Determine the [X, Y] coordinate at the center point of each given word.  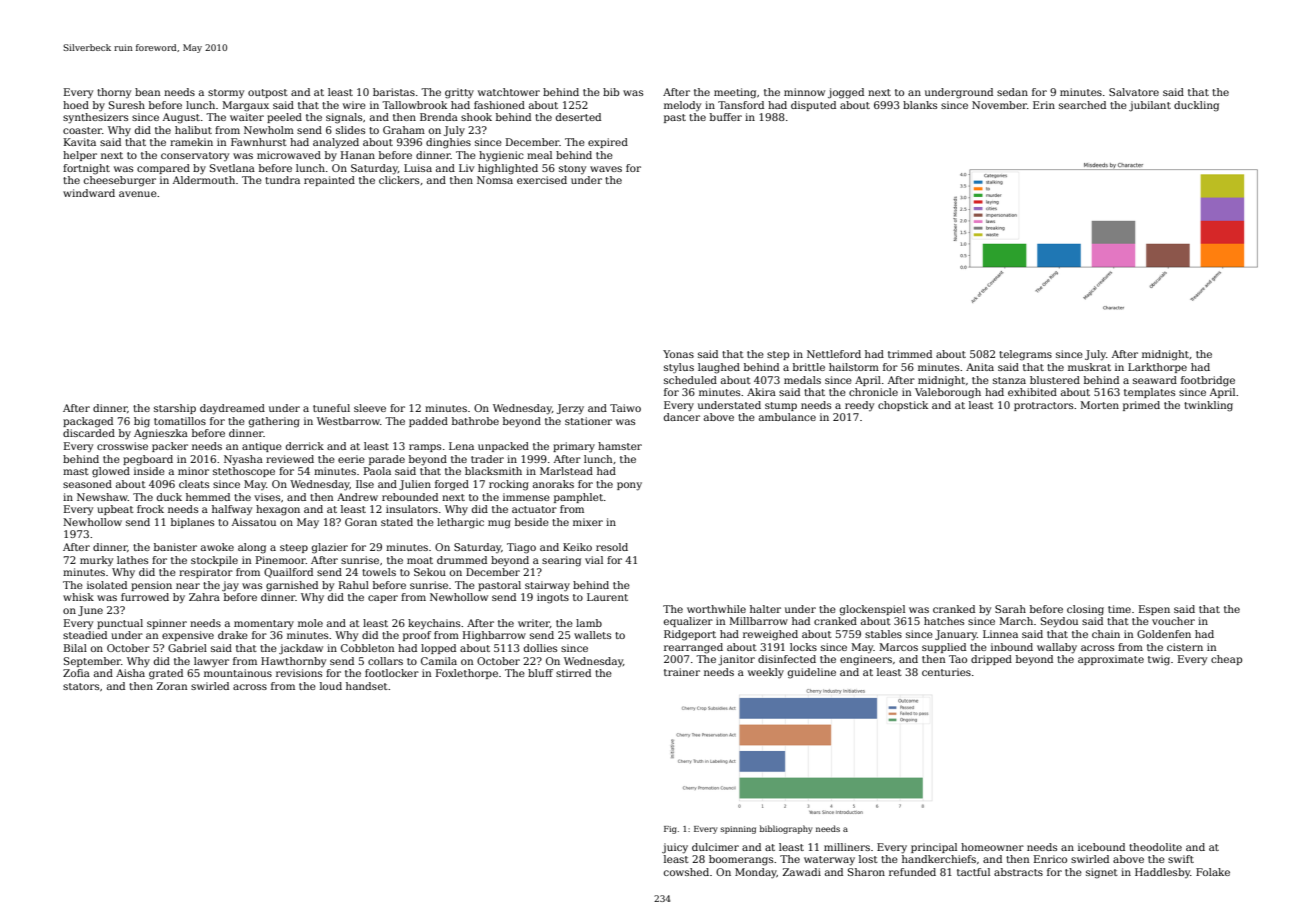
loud [331, 686]
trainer [682, 672]
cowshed [686, 872]
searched [1082, 105]
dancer [682, 417]
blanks [920, 105]
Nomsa [495, 180]
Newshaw [102, 497]
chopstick [903, 406]
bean [147, 92]
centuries [946, 672]
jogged [846, 93]
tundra [282, 180]
